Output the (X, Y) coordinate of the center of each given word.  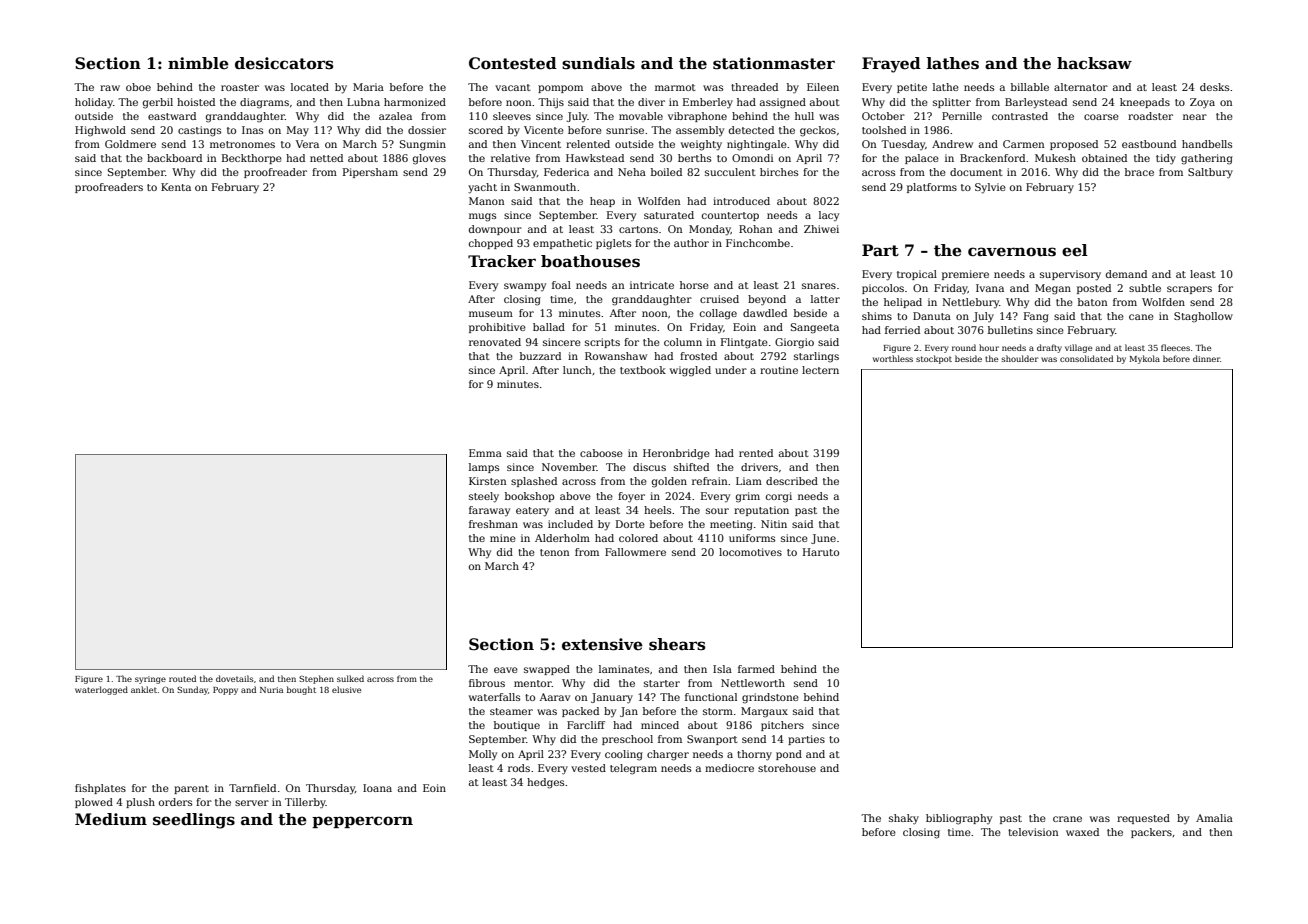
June (823, 539)
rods (519, 768)
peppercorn (362, 822)
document (976, 172)
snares (819, 286)
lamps (484, 468)
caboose (601, 453)
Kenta (176, 187)
